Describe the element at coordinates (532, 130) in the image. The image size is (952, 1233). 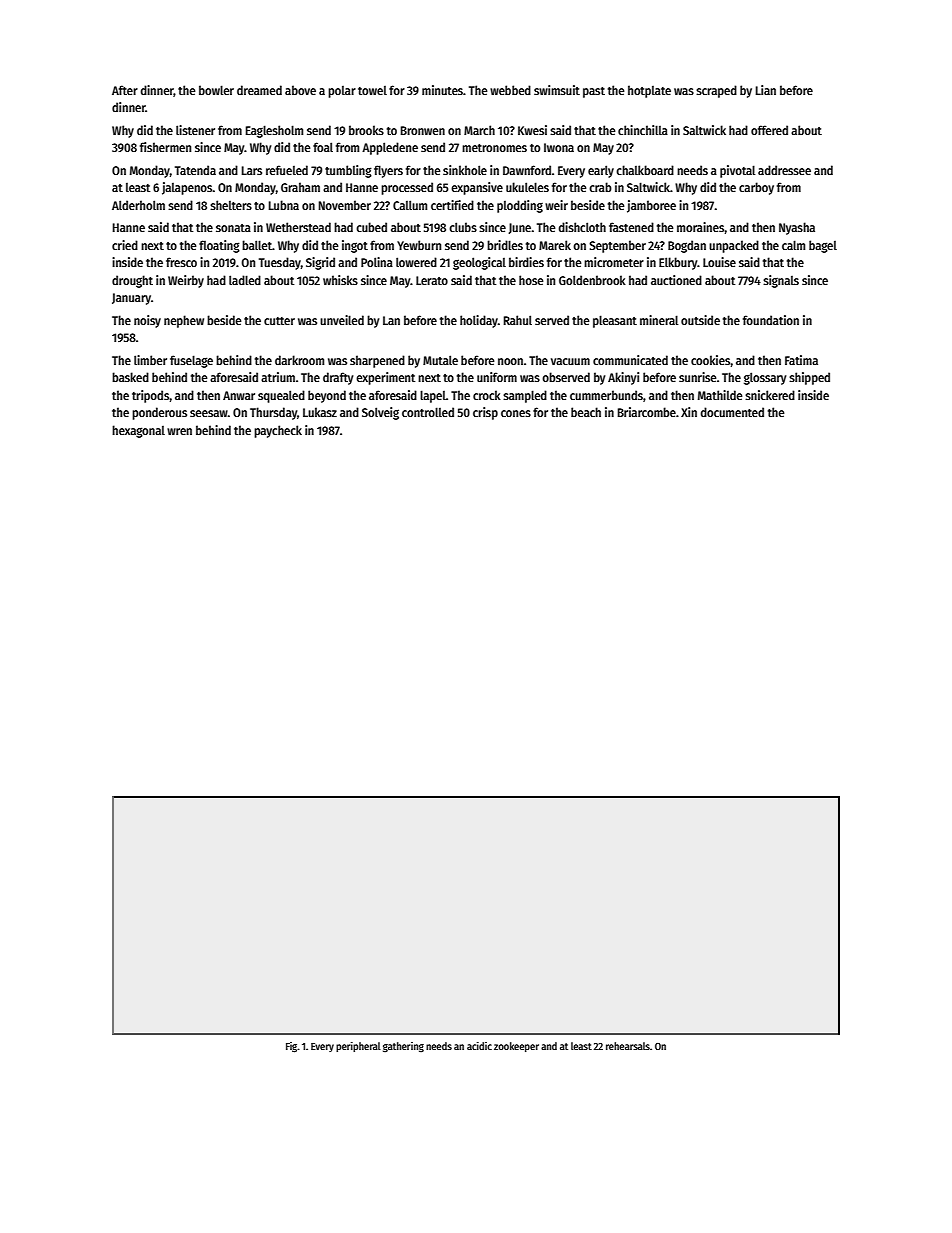
I see `Kwesi` at that location.
